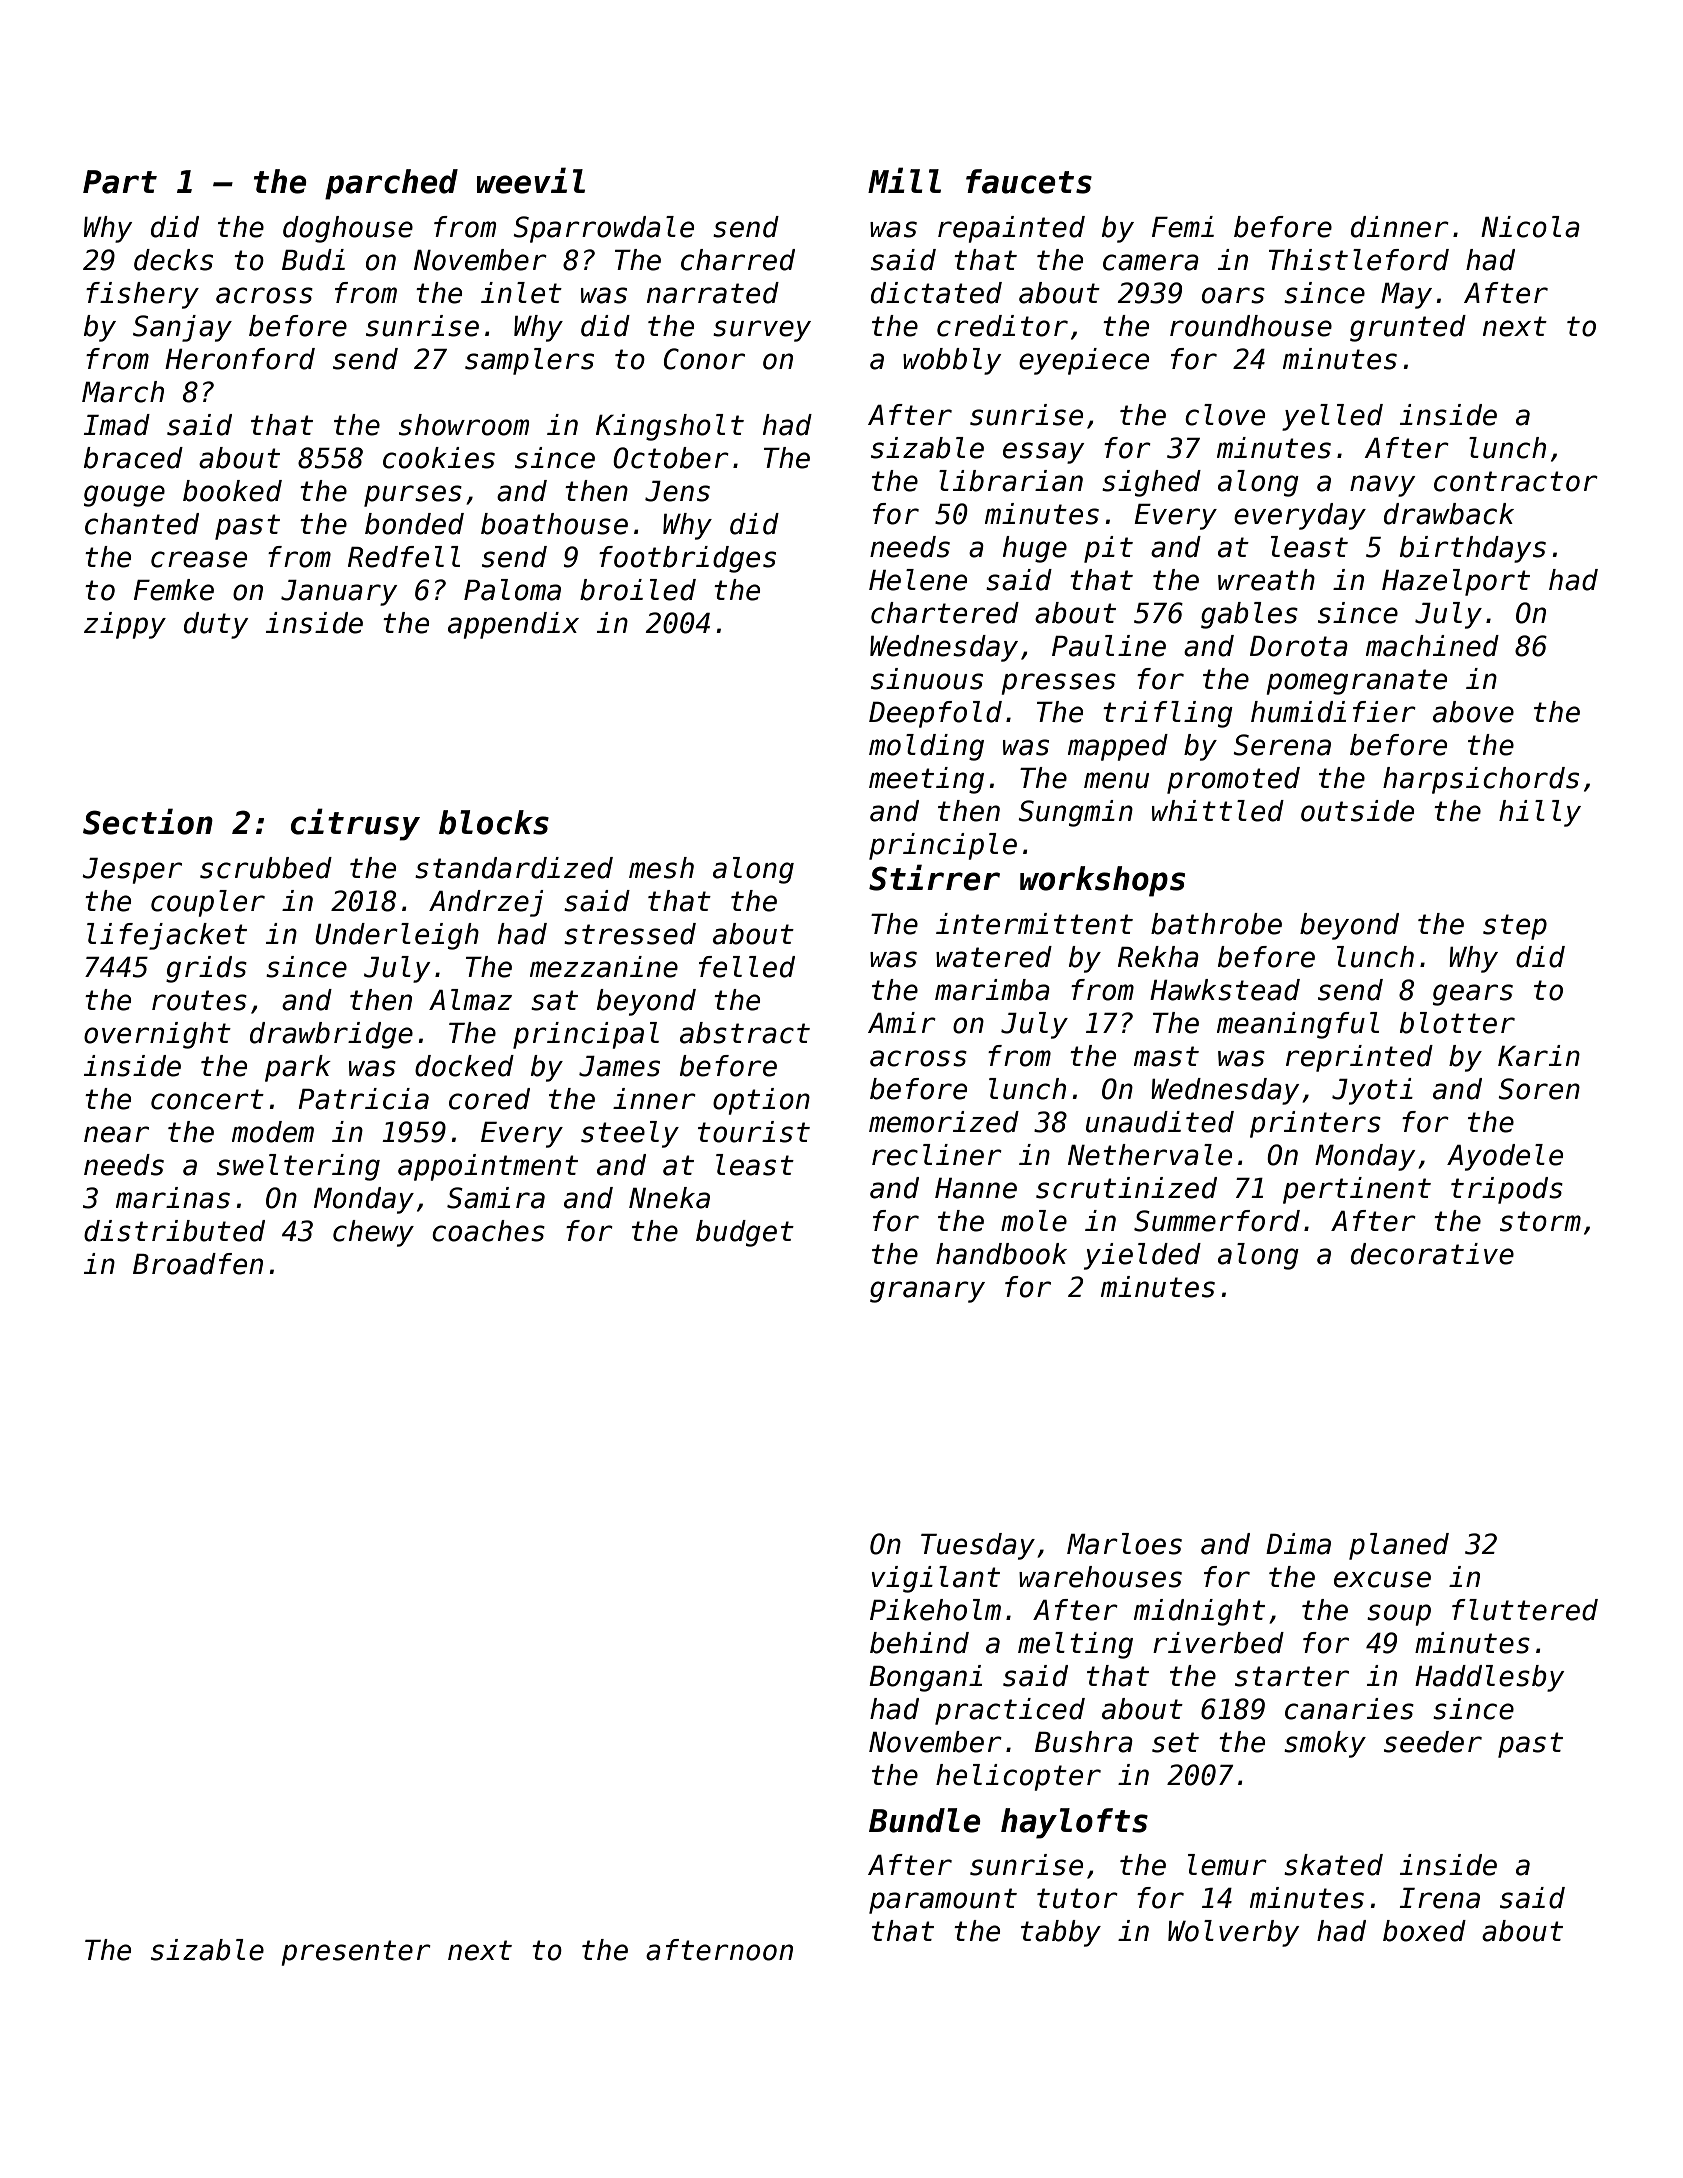  What do you see at coordinates (670, 427) in the screenshot?
I see `Kingsholt` at bounding box center [670, 427].
